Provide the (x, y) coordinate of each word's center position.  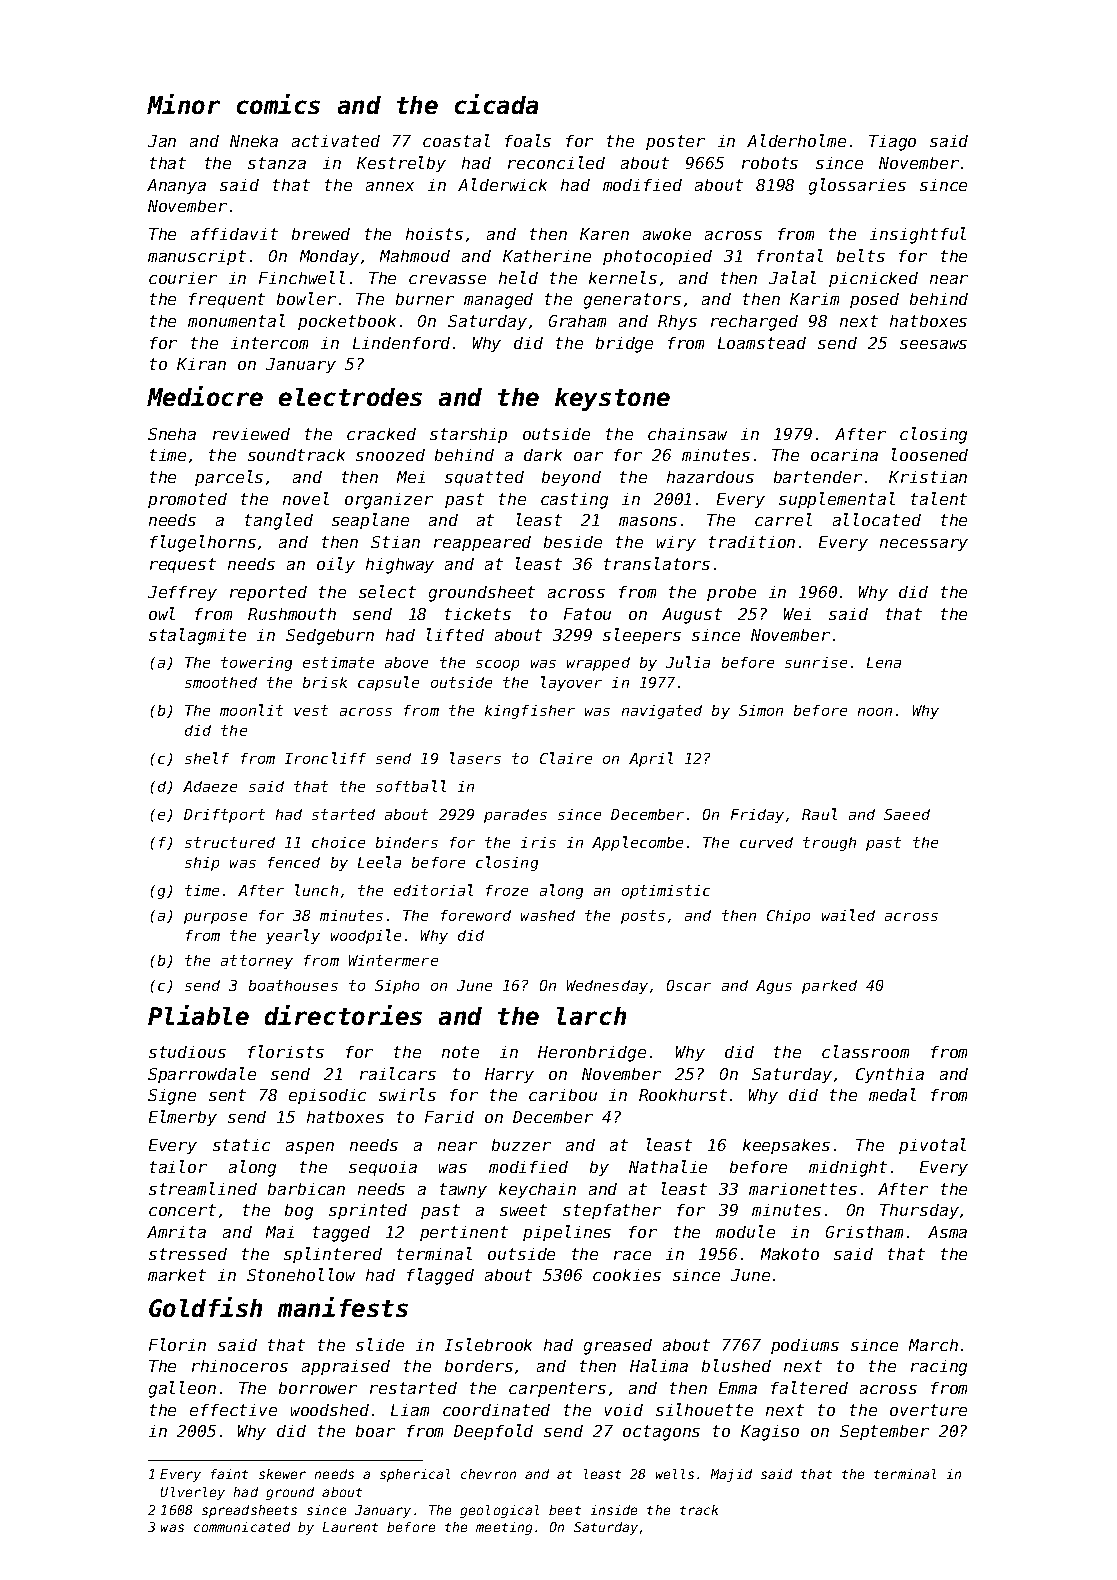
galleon (182, 1389)
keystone (612, 399)
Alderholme (796, 140)
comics (278, 104)
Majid (731, 1475)
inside (614, 1510)
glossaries (857, 186)
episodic (327, 1096)
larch (591, 1016)
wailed (848, 915)
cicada (496, 104)
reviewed (251, 434)
